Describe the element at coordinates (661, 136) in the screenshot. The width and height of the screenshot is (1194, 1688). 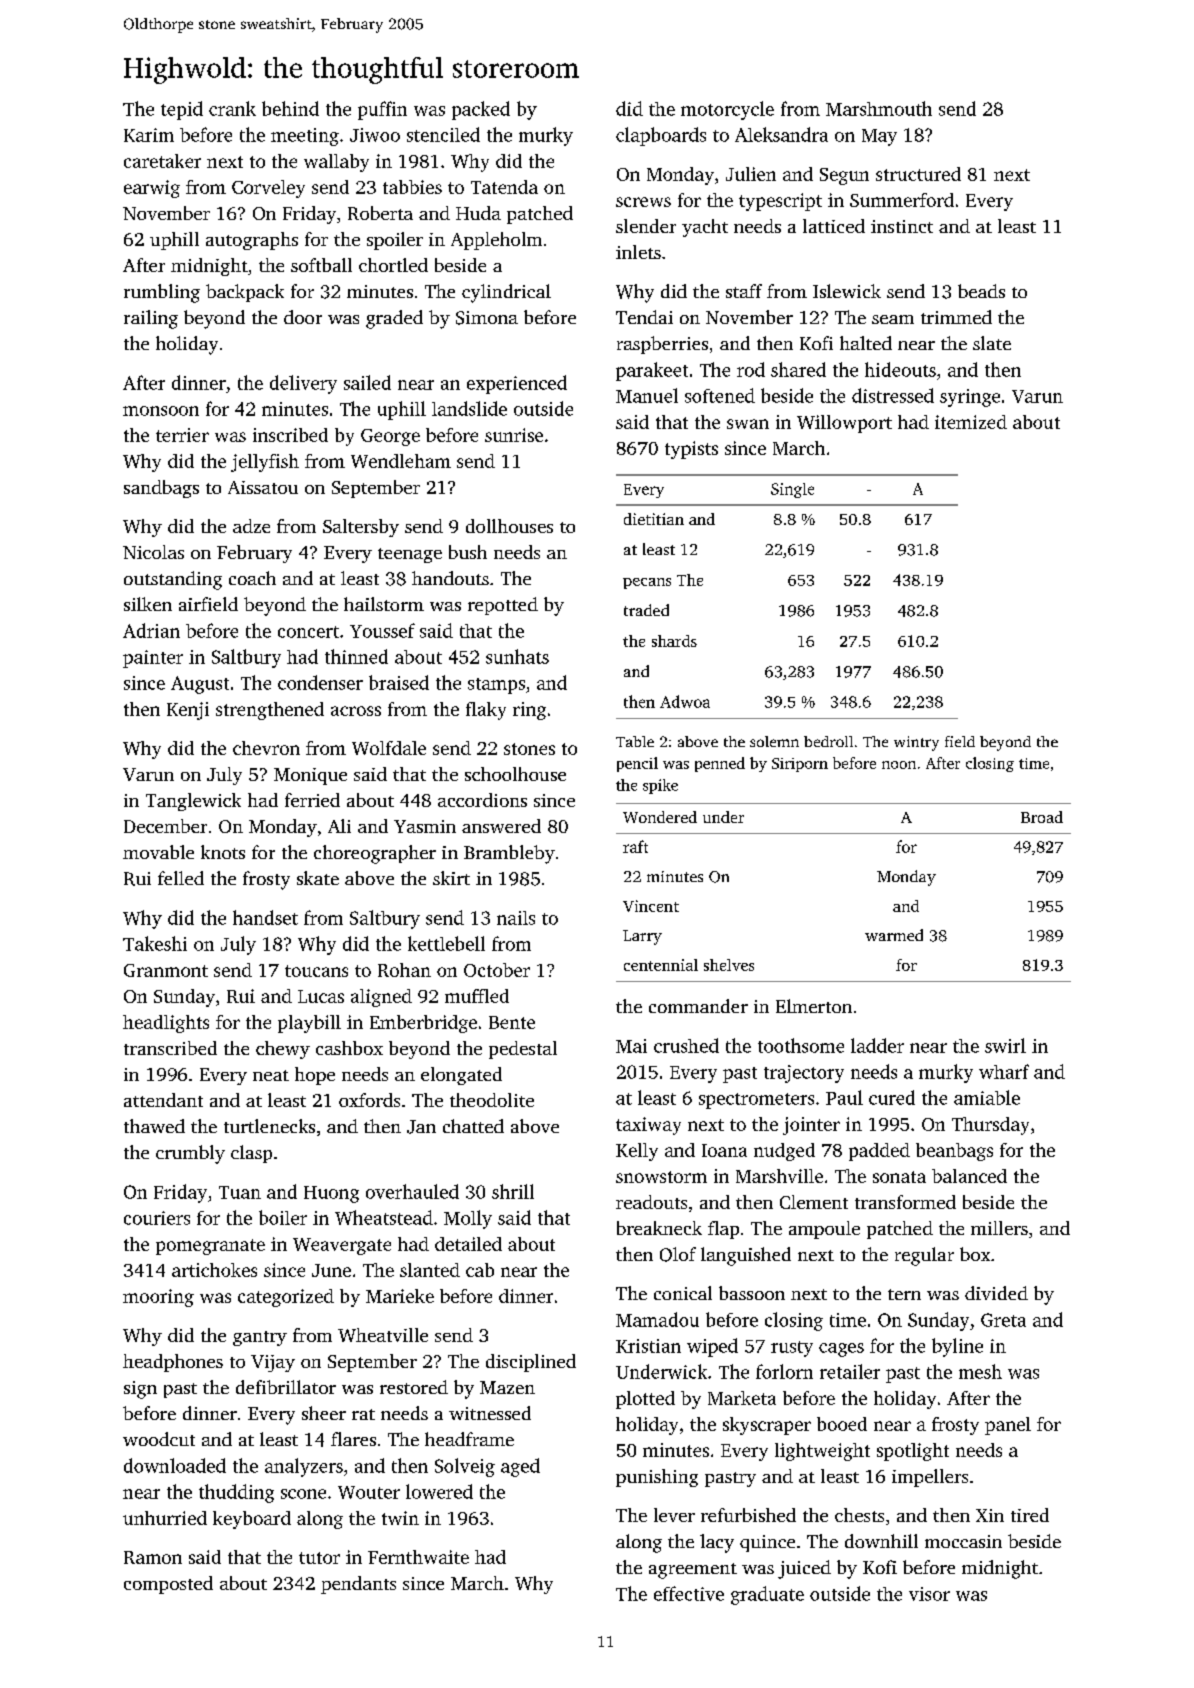
I see `clapboards` at that location.
